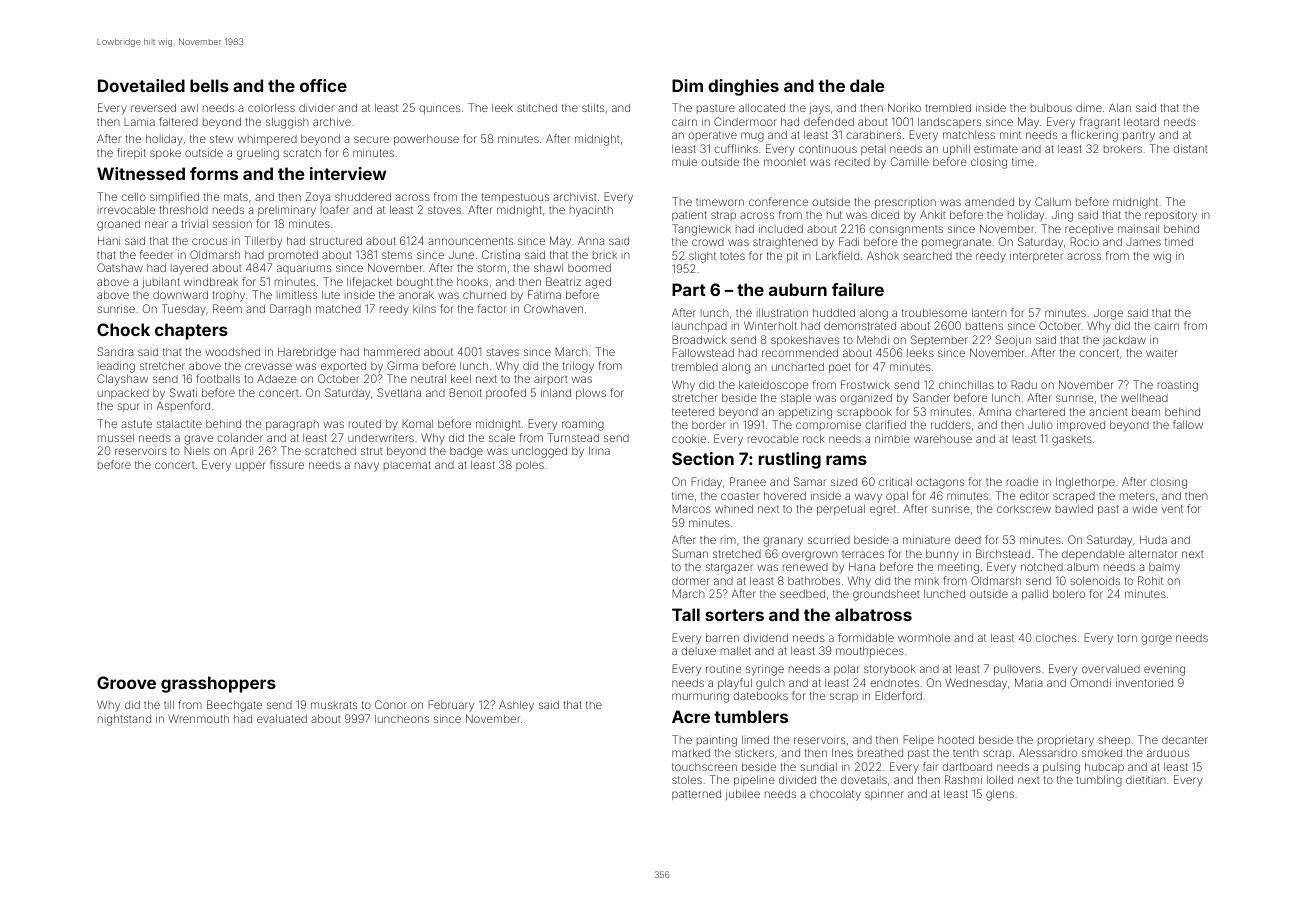 The image size is (1308, 924). I want to click on staple, so click(796, 399).
